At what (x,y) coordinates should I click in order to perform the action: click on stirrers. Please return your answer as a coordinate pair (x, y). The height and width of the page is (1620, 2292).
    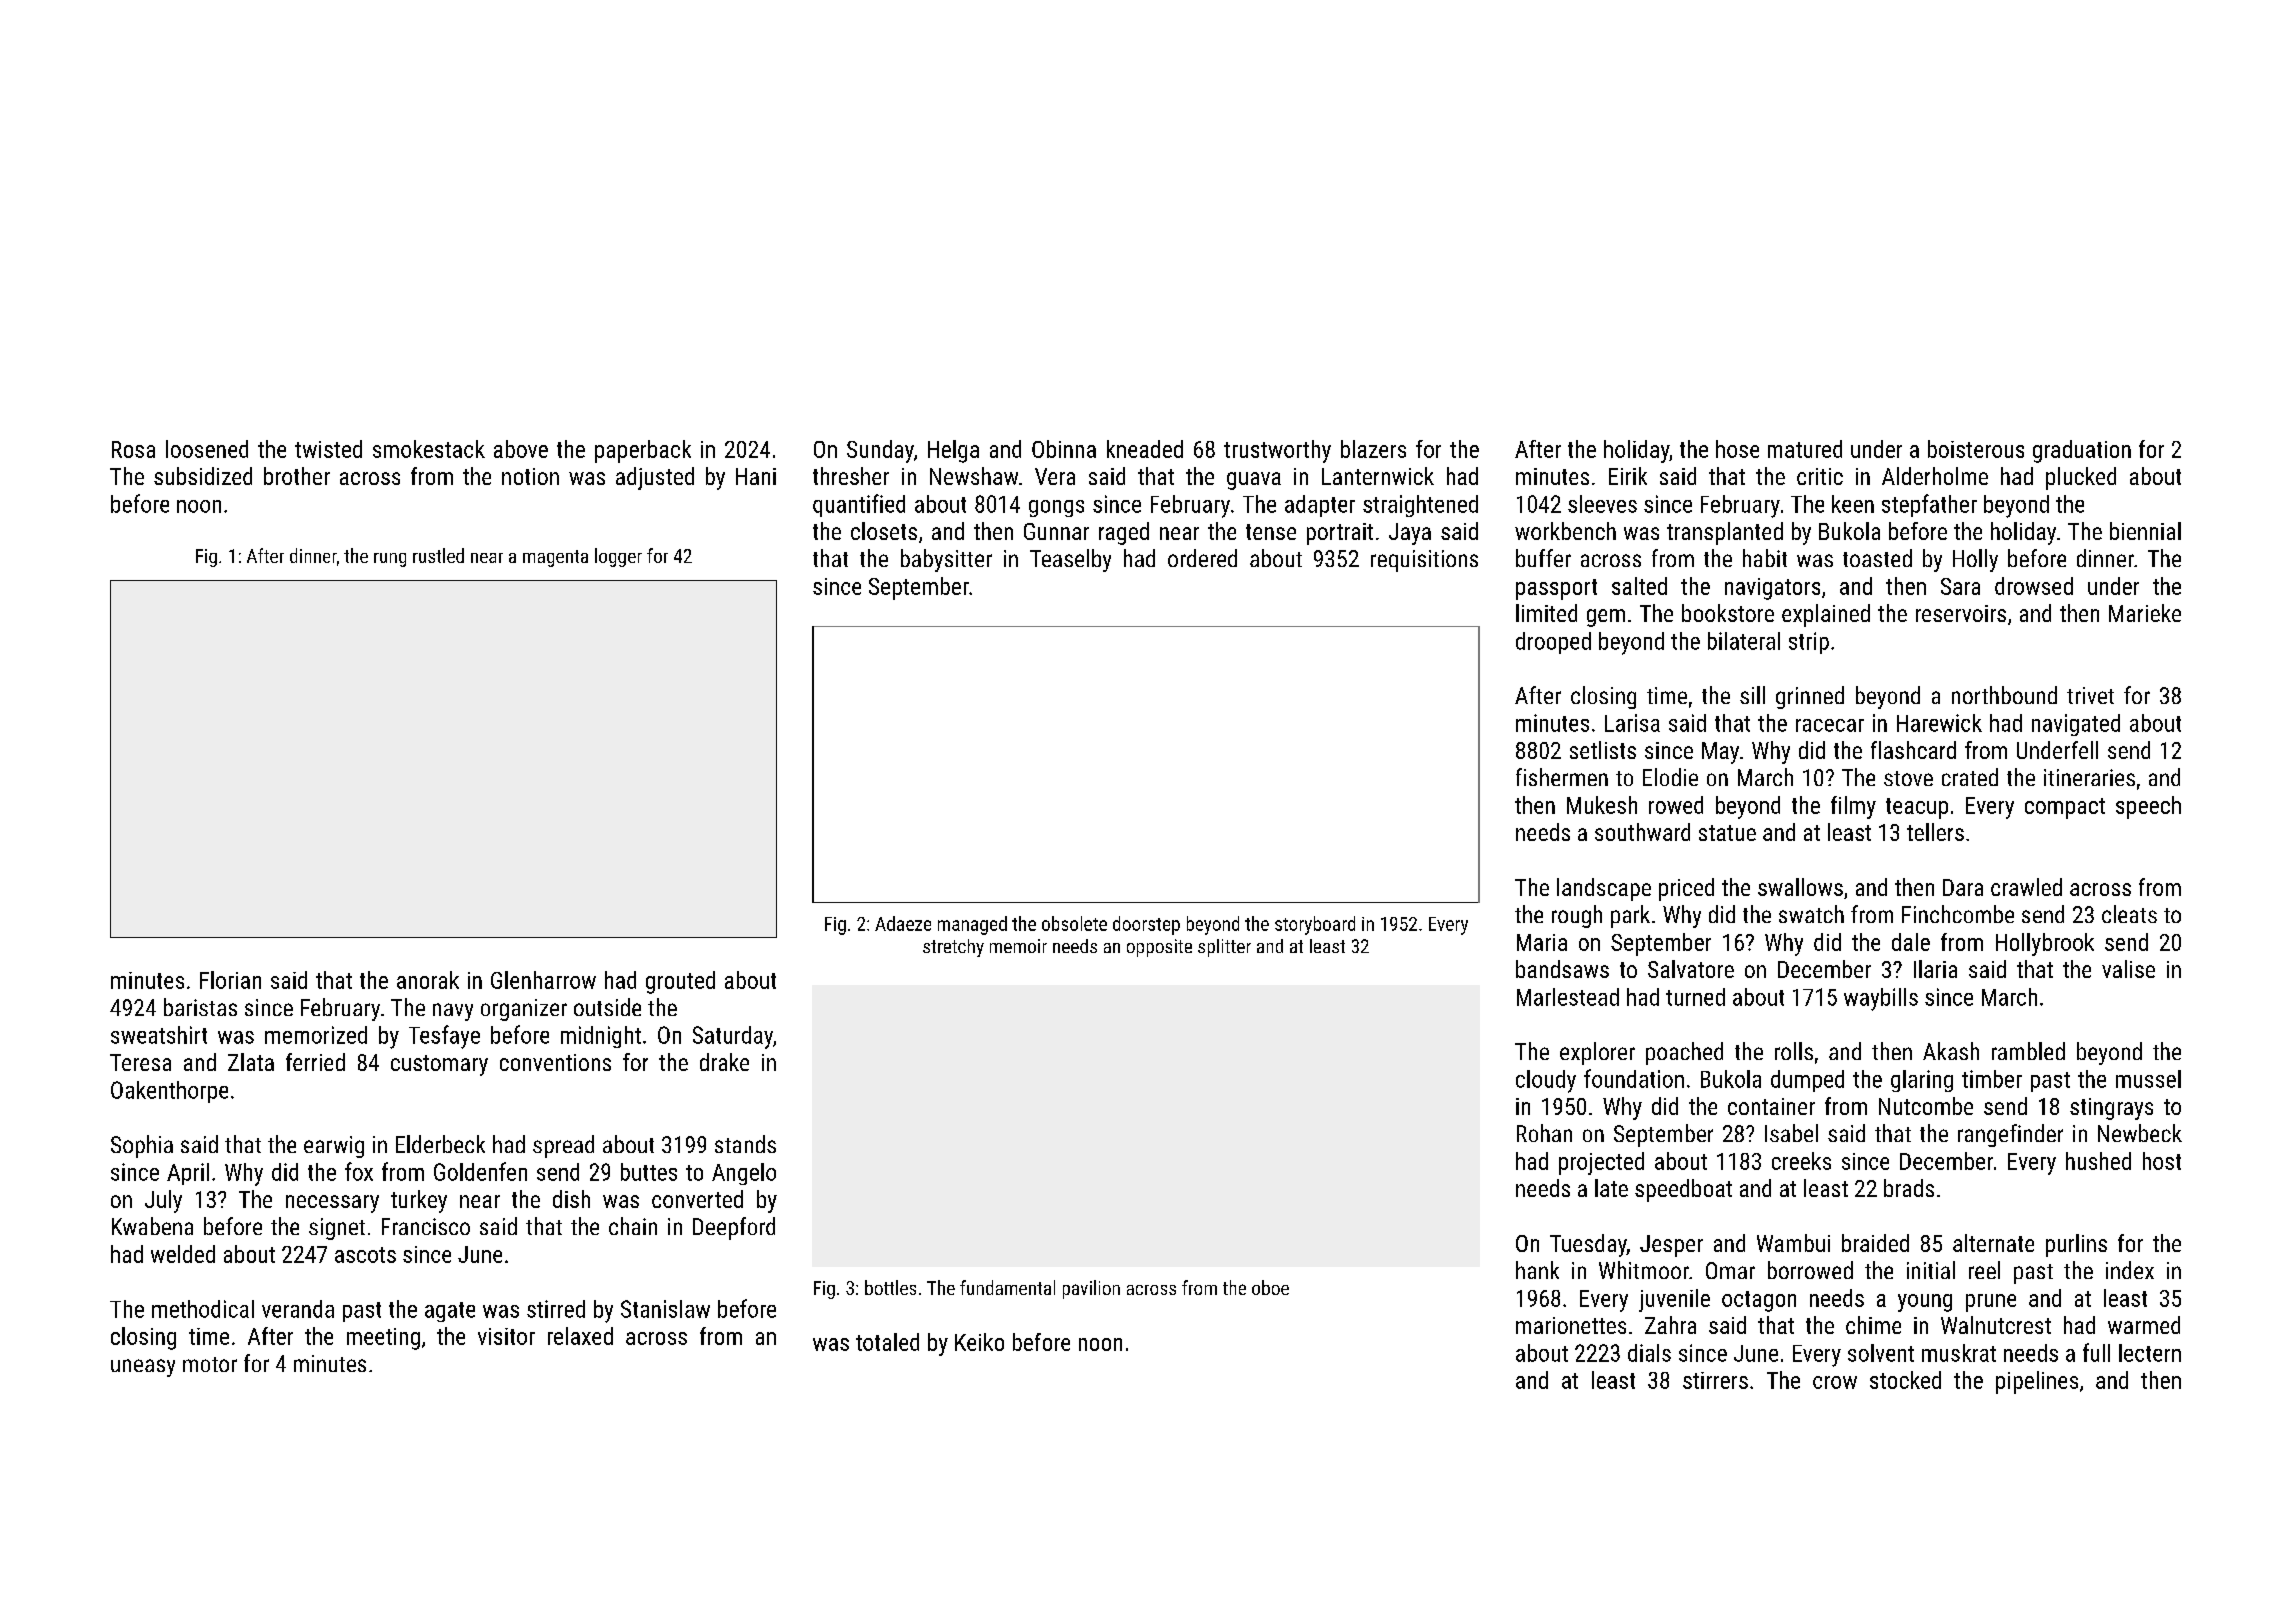
    Looking at the image, I should click on (1715, 1380).
